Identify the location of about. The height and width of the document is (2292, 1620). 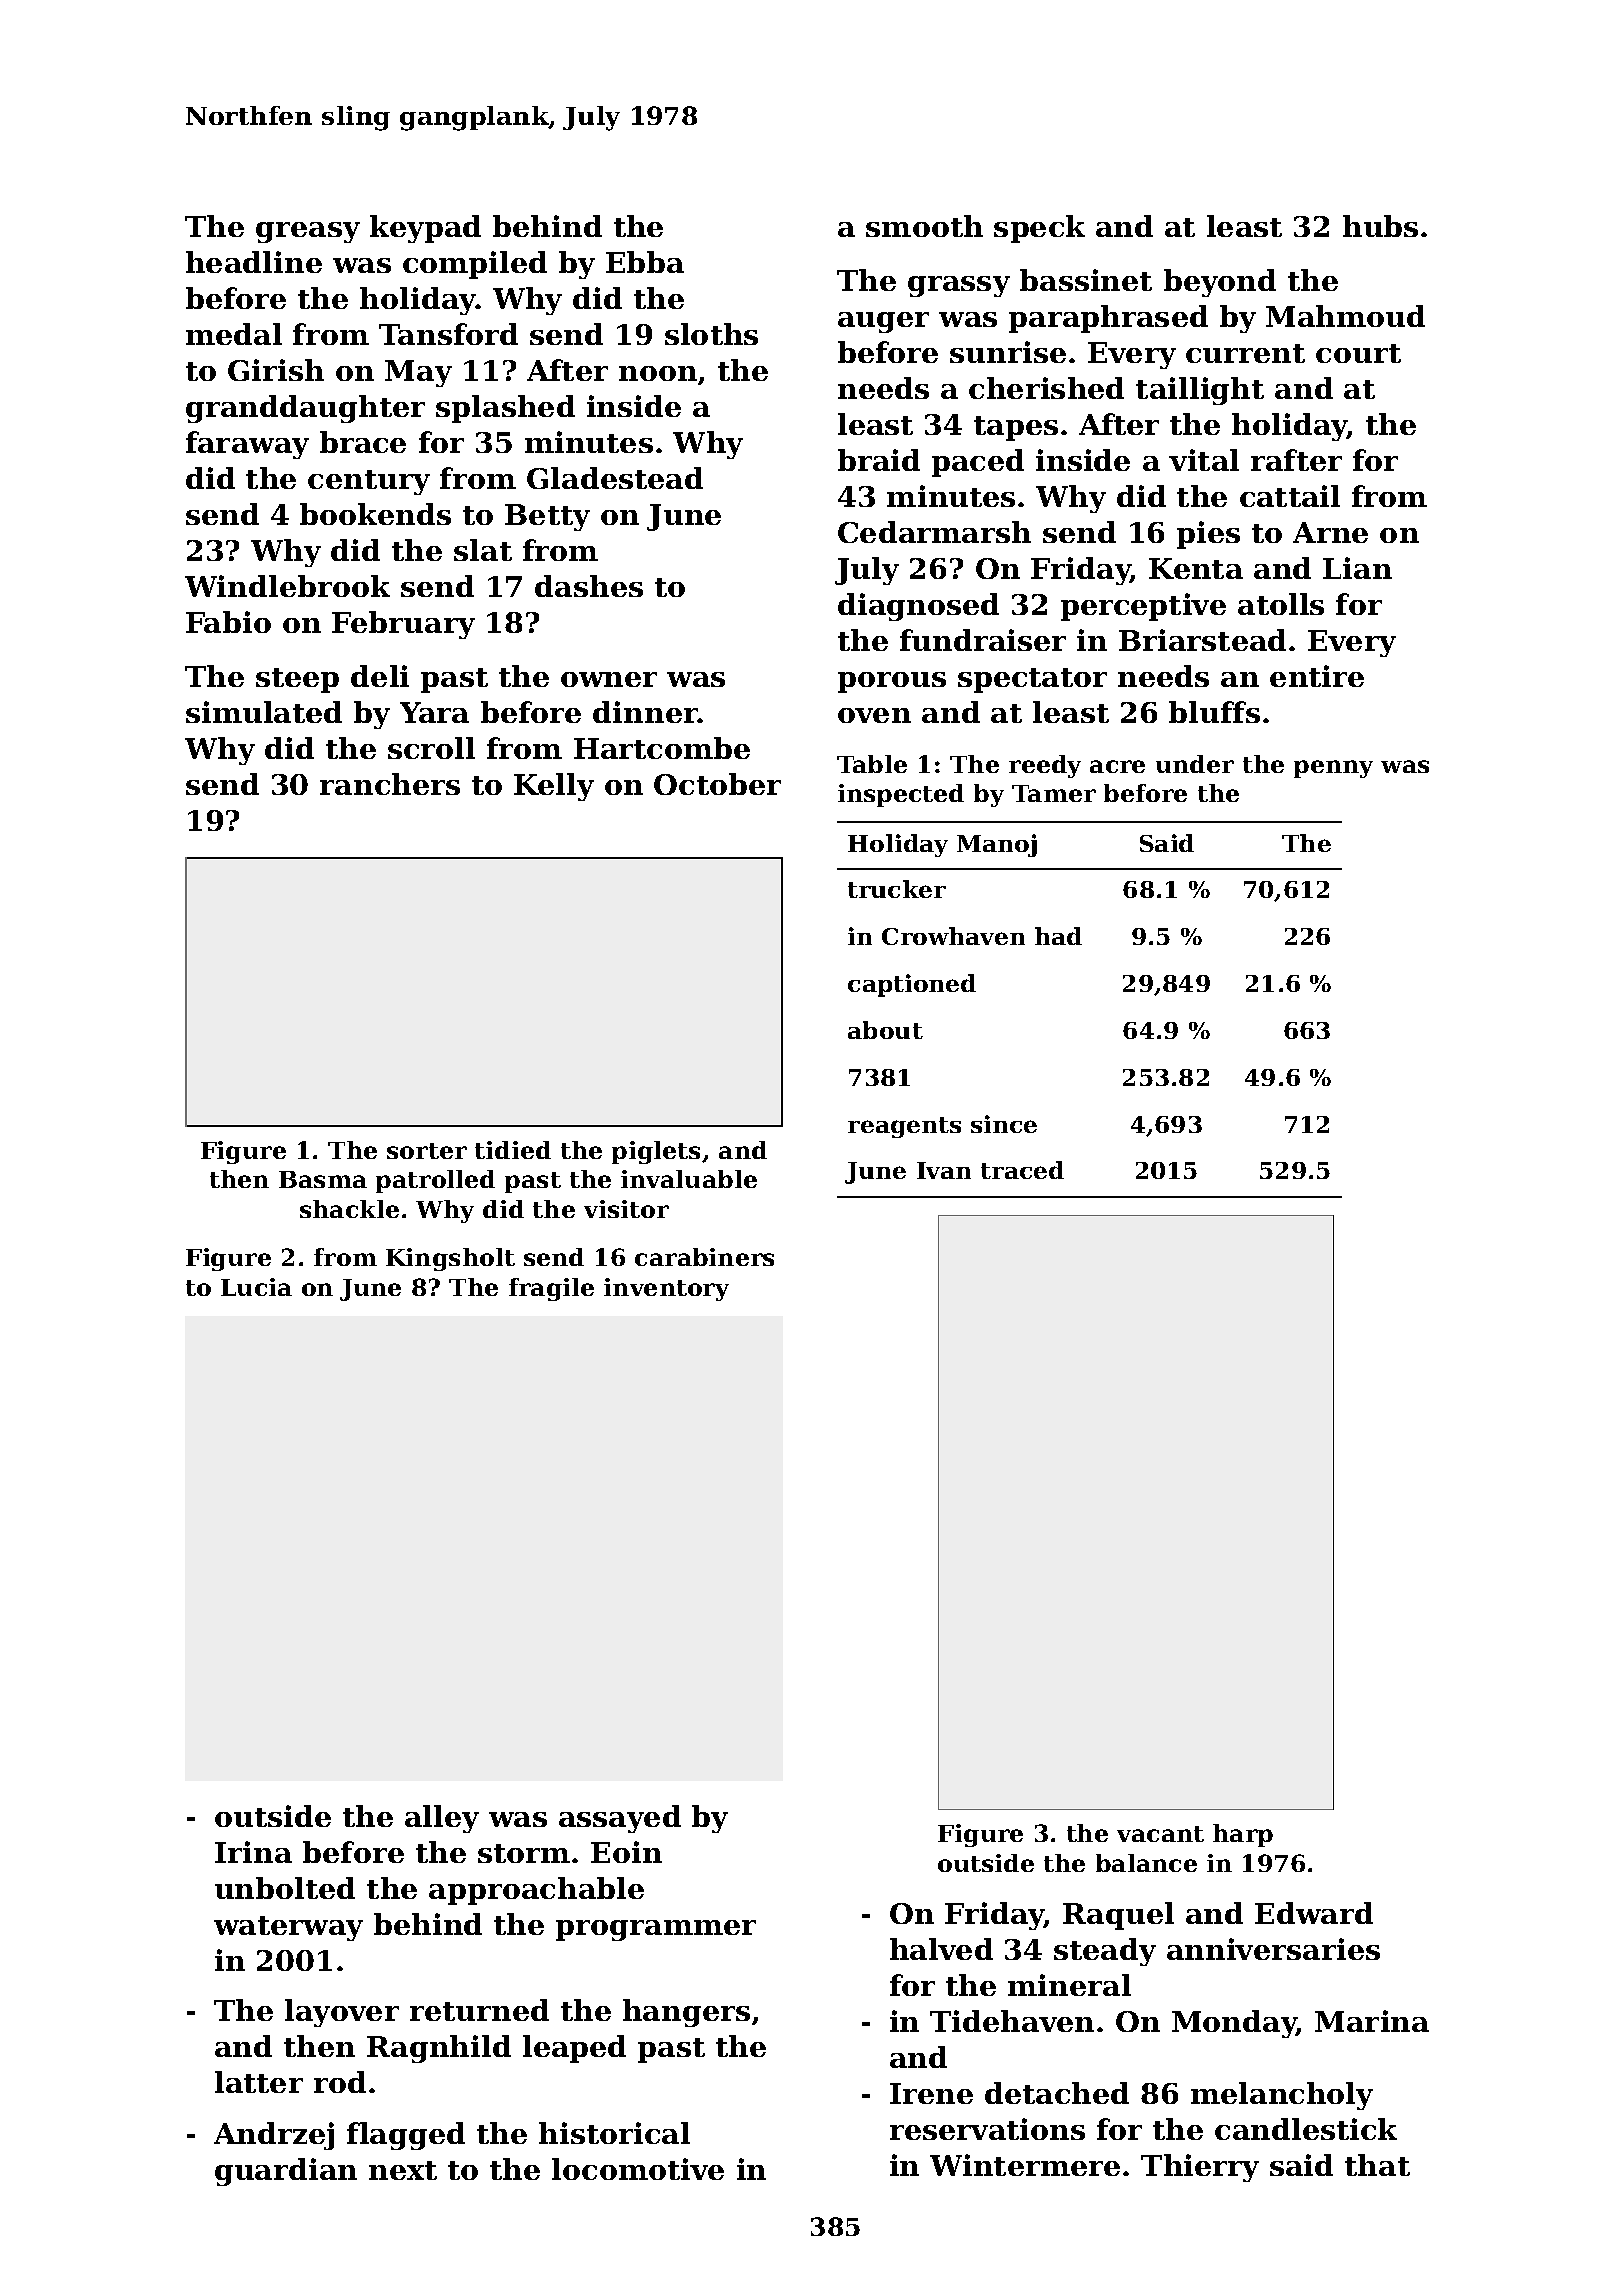
(885, 1030).
